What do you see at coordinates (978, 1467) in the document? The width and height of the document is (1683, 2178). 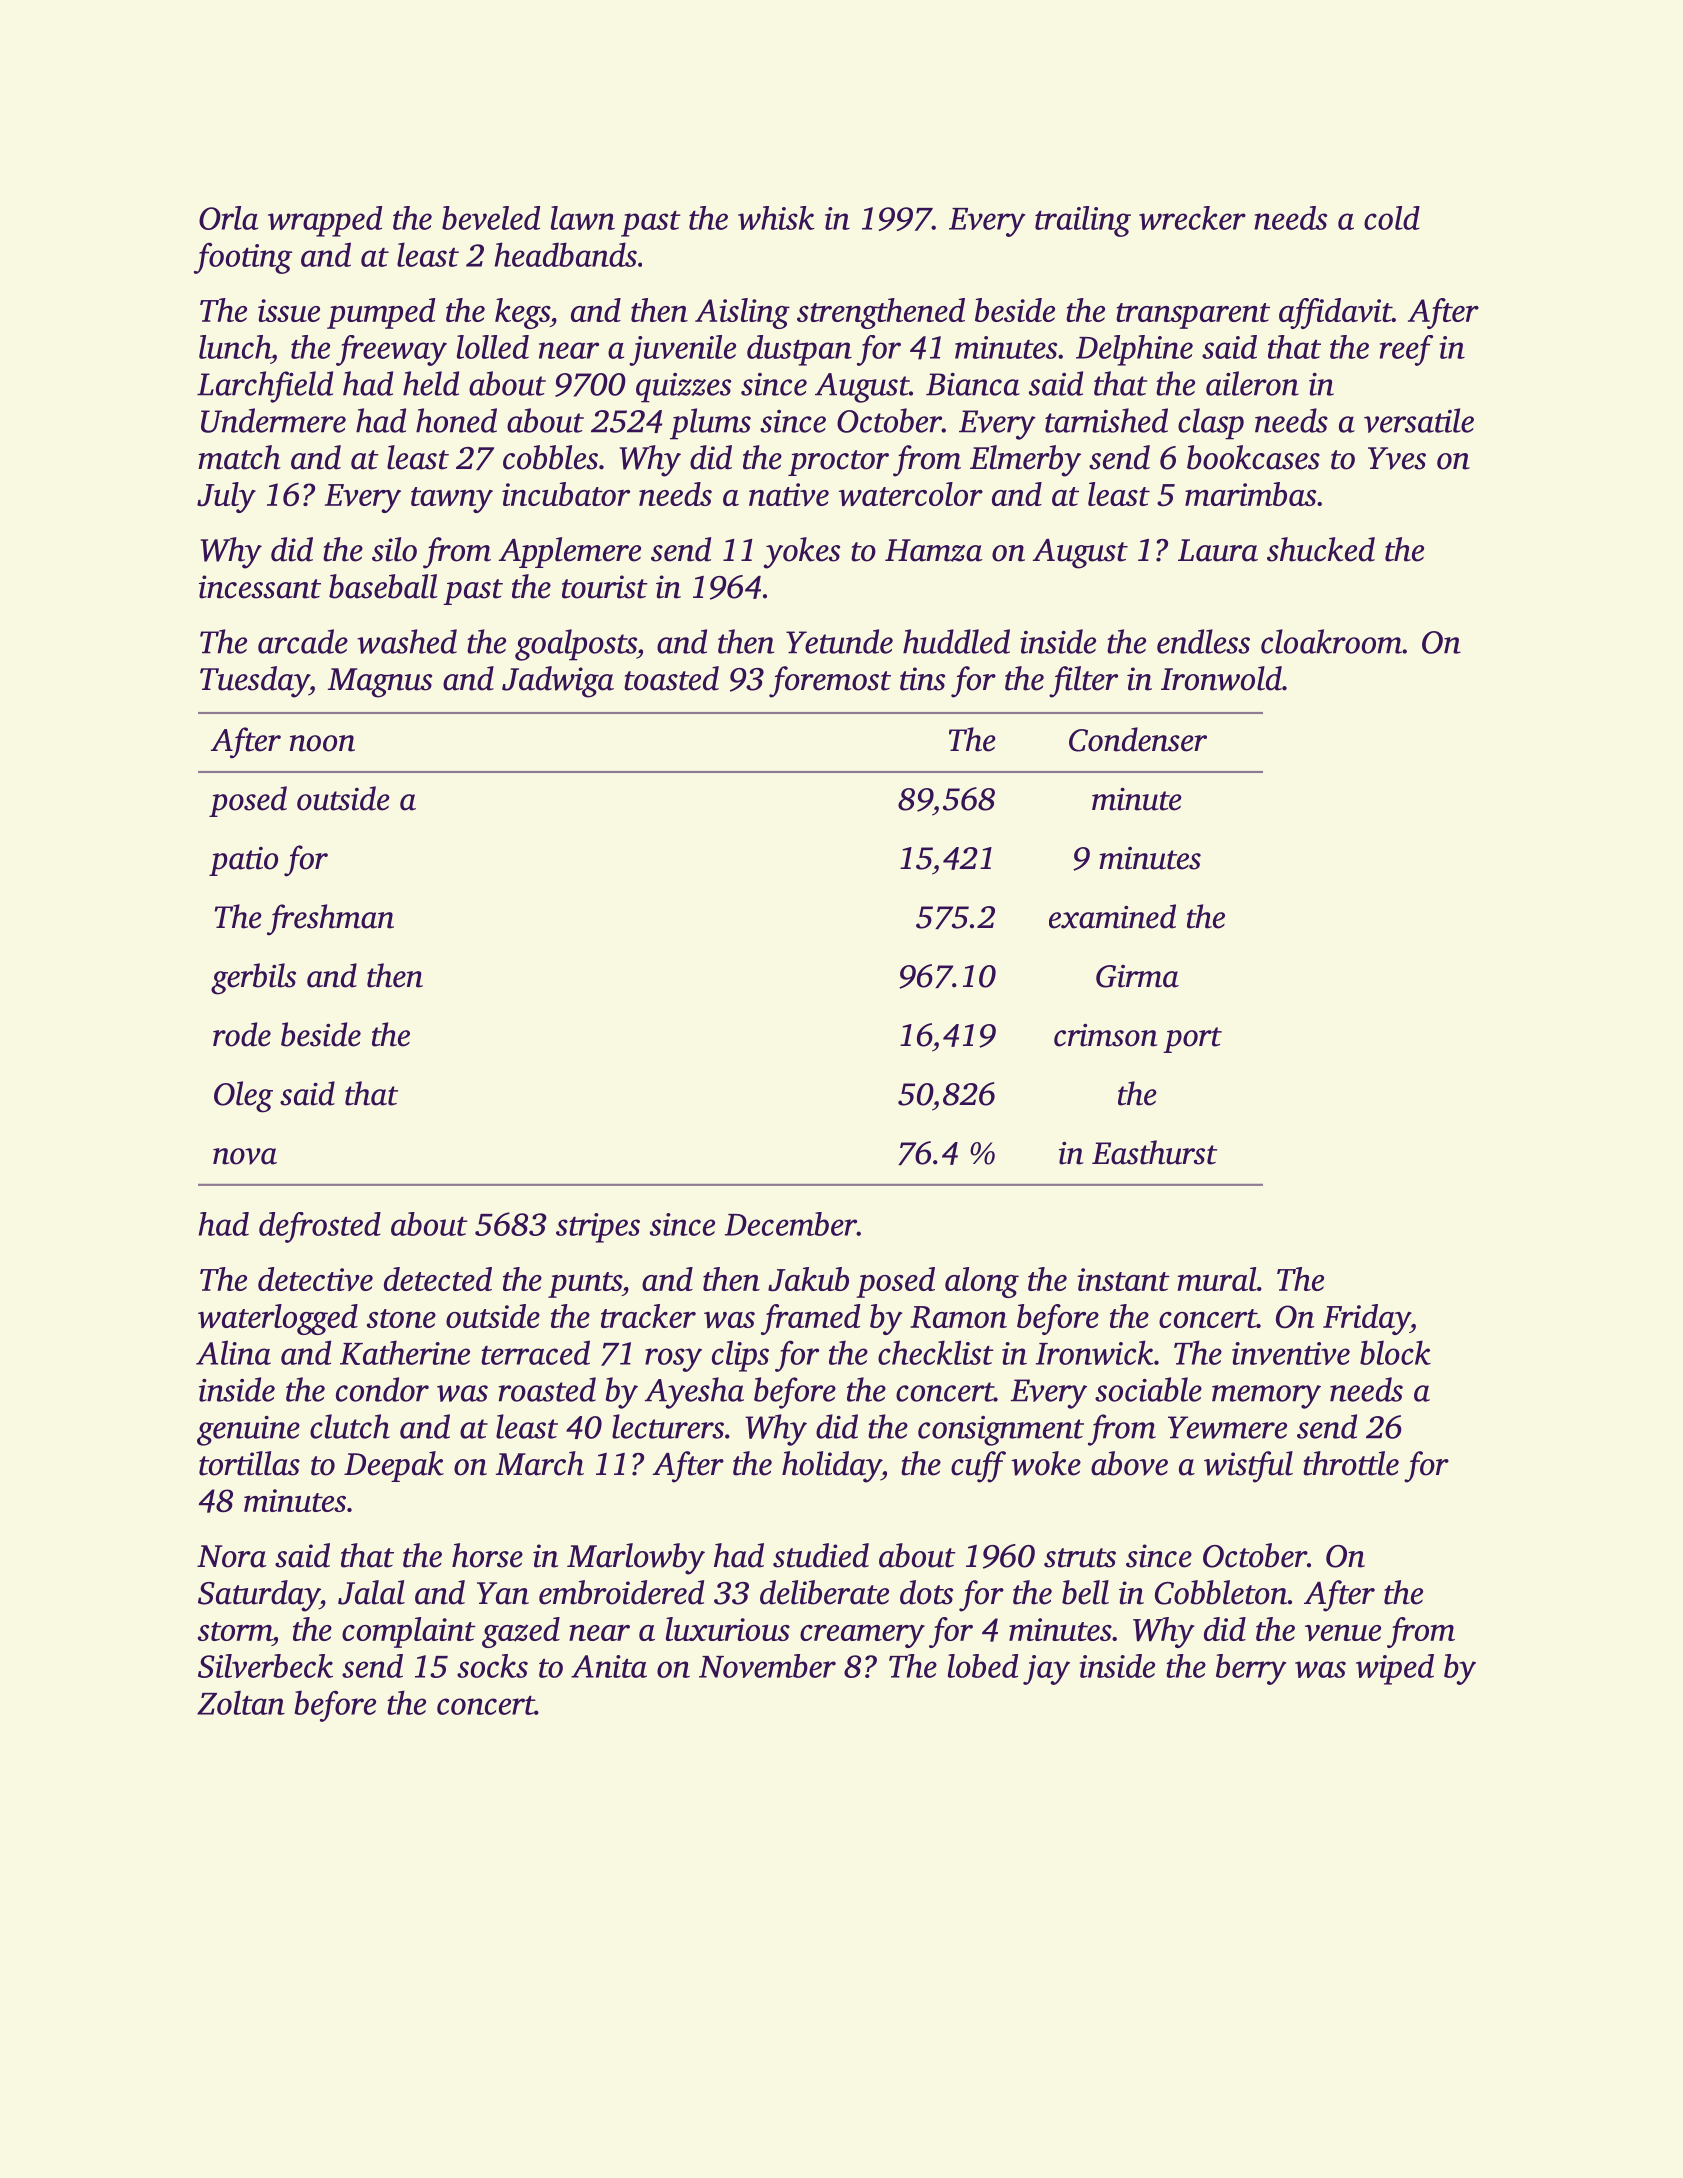 I see `cuff` at bounding box center [978, 1467].
